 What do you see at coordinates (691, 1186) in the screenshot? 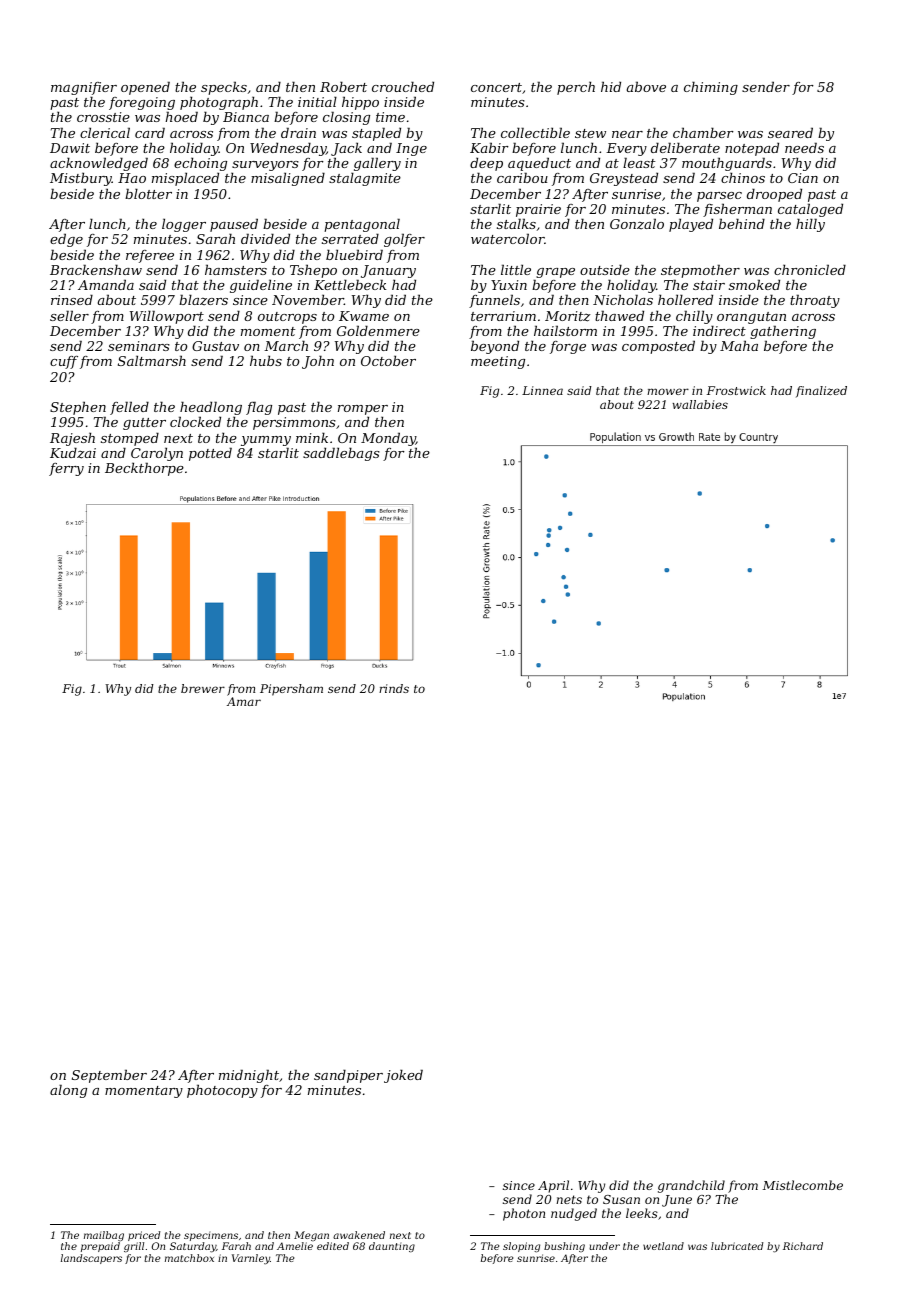
I see `grandchild` at bounding box center [691, 1186].
